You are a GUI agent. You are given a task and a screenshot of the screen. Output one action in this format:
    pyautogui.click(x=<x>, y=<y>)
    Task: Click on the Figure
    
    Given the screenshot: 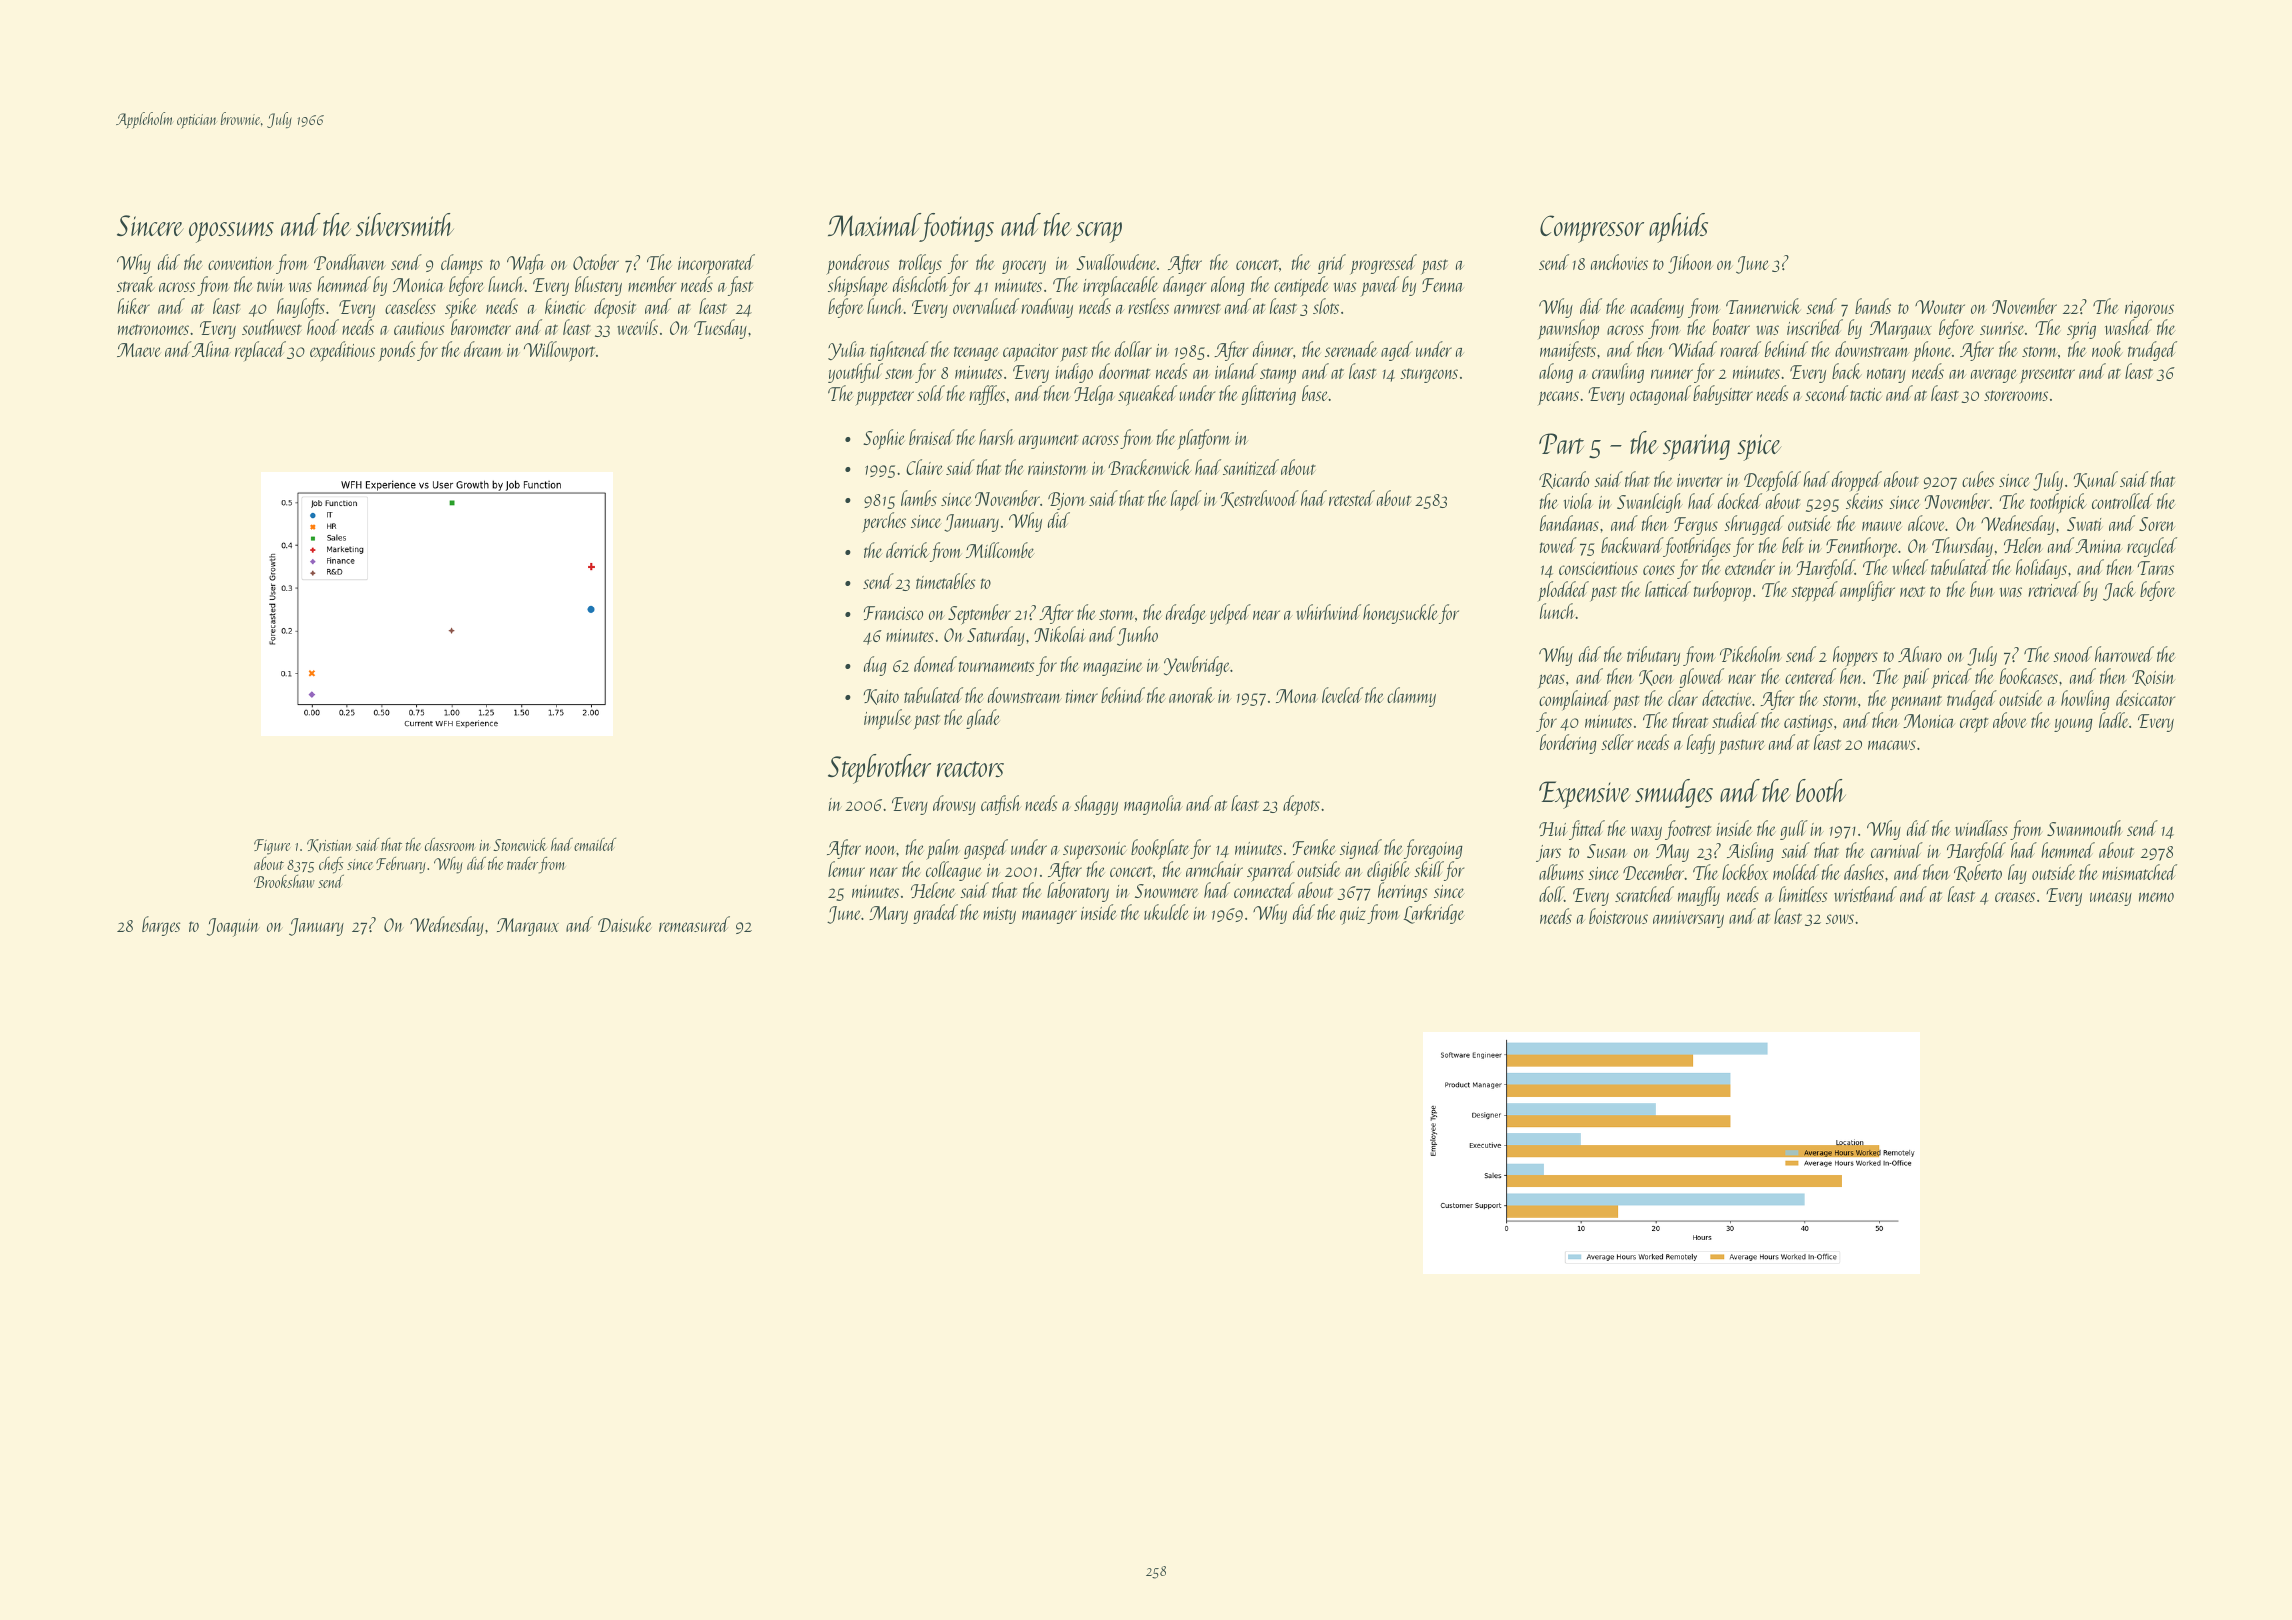 What is the action you would take?
    pyautogui.click(x=272, y=847)
